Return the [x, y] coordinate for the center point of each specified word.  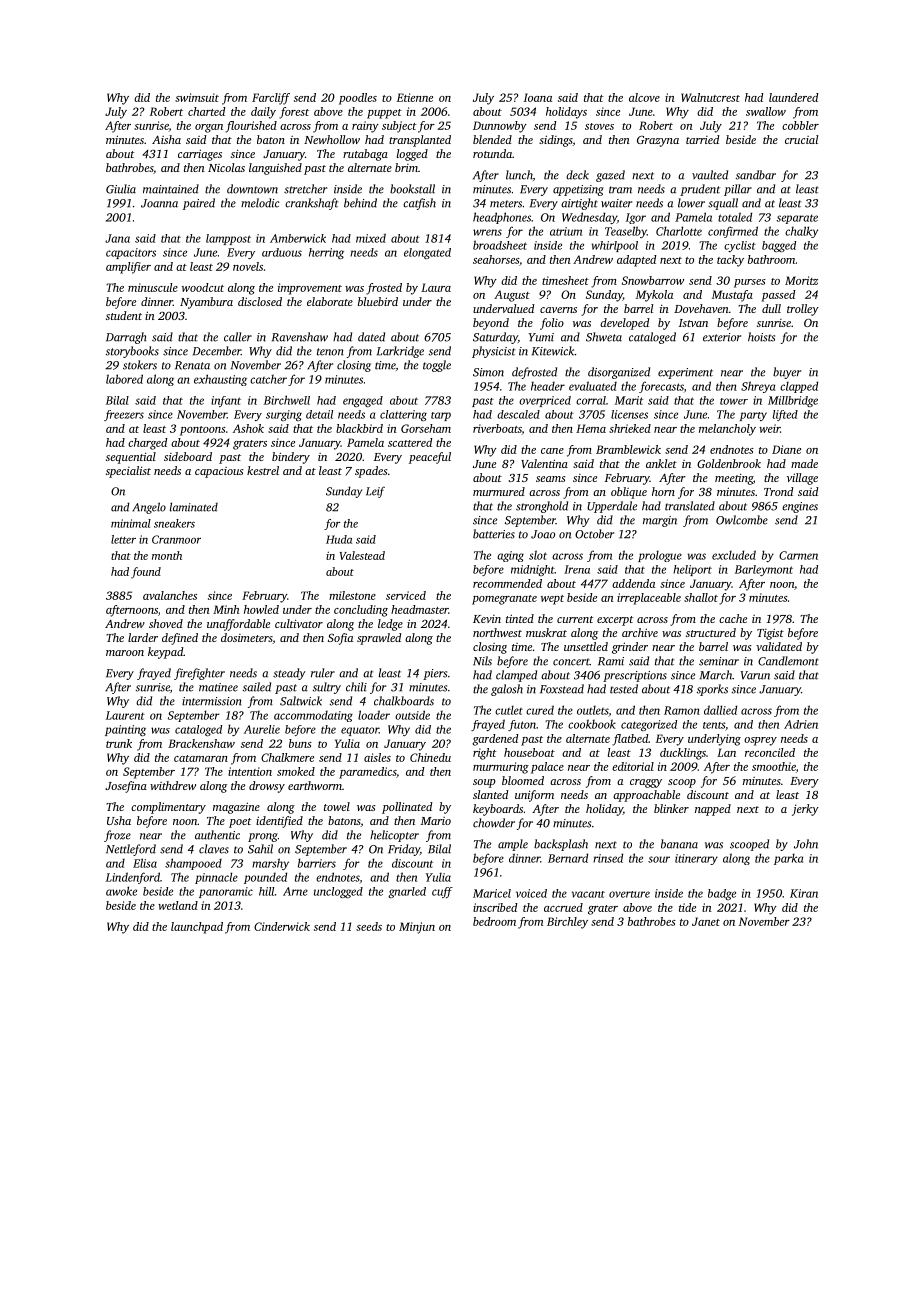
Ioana [538, 97]
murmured [499, 491]
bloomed [523, 780]
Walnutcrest [710, 97]
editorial [633, 766]
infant [226, 401]
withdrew [173, 785]
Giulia [121, 189]
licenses [629, 414]
